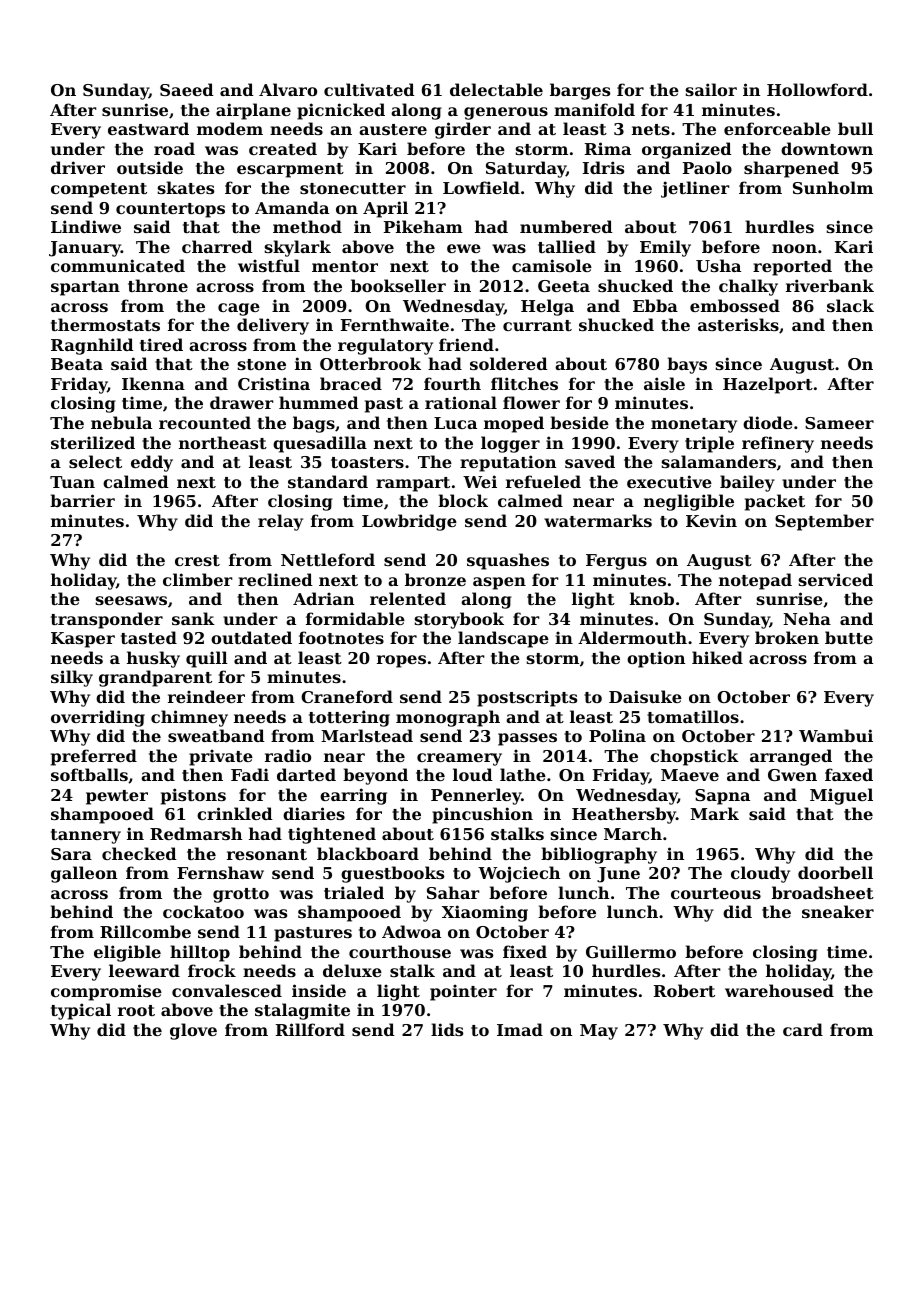  Describe the element at coordinates (824, 522) in the screenshot. I see `September` at that location.
